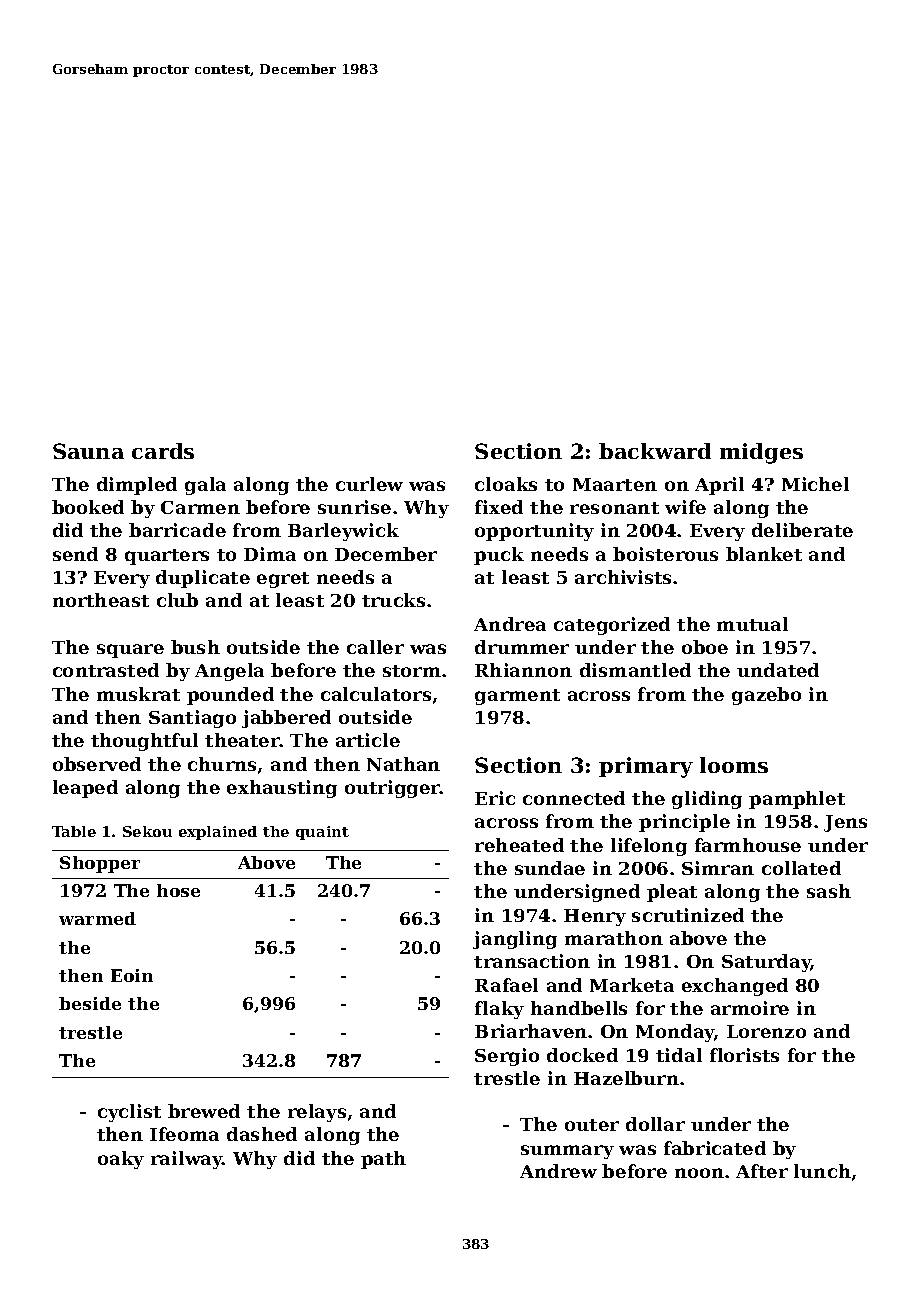  Describe the element at coordinates (519, 845) in the screenshot. I see `reheated` at that location.
